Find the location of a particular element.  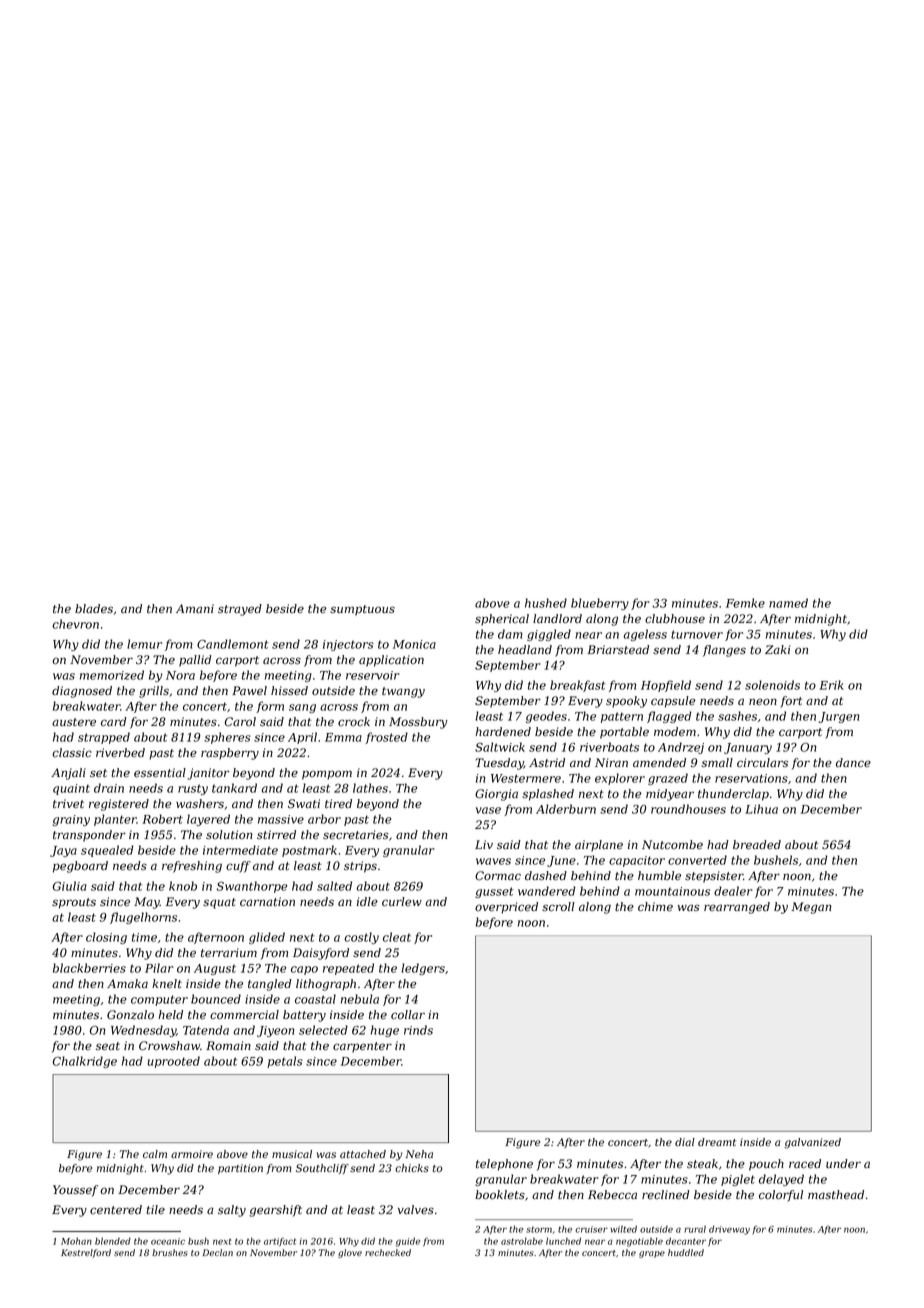

lunched is located at coordinates (563, 1241).
